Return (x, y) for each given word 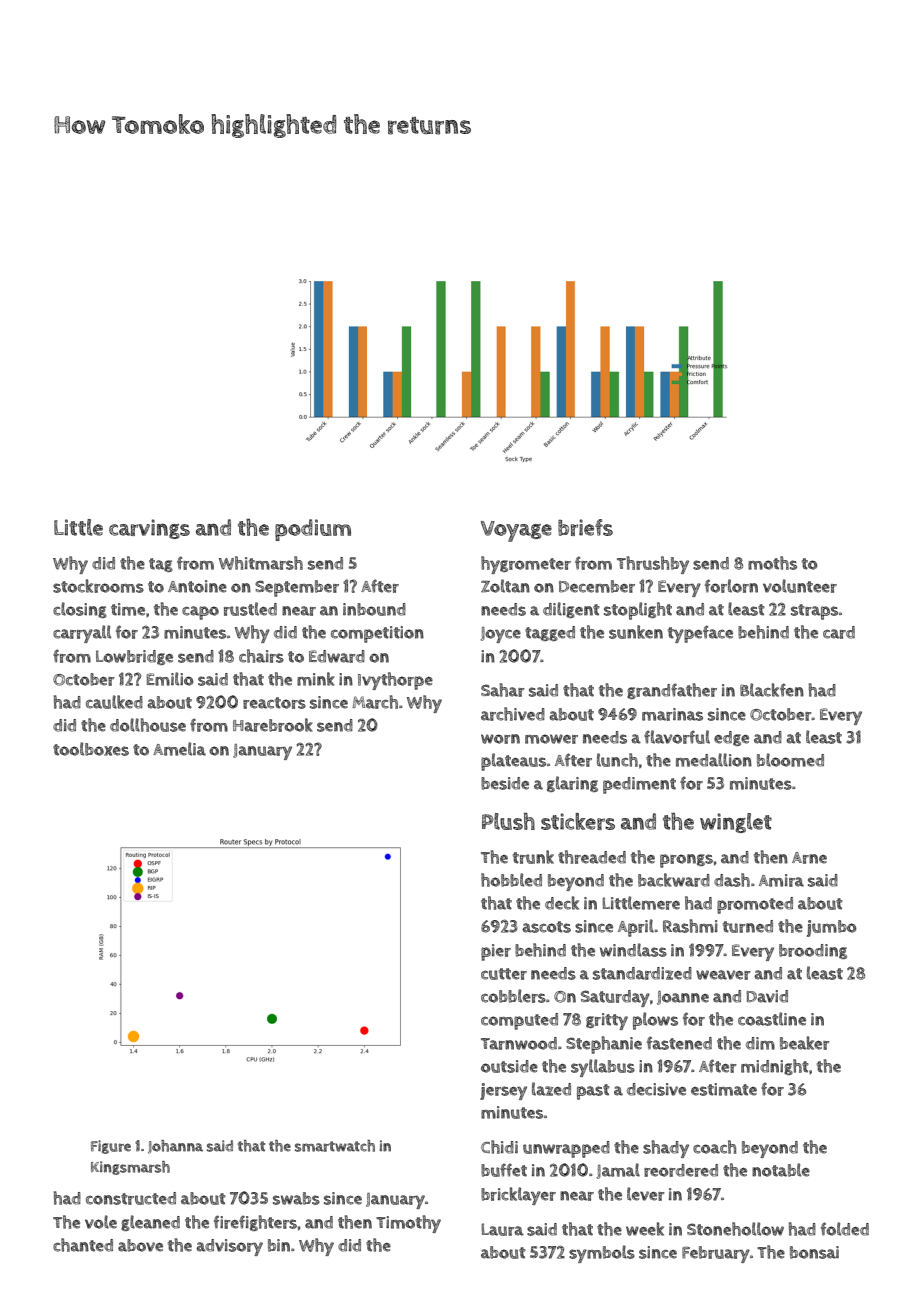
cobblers (513, 996)
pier (496, 952)
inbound (374, 609)
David (767, 996)
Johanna (175, 1147)
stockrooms (98, 586)
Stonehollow (735, 1229)
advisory (229, 1247)
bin (279, 1245)
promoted (755, 905)
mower (551, 739)
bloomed (790, 760)
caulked (114, 702)
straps (814, 612)
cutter (504, 974)
